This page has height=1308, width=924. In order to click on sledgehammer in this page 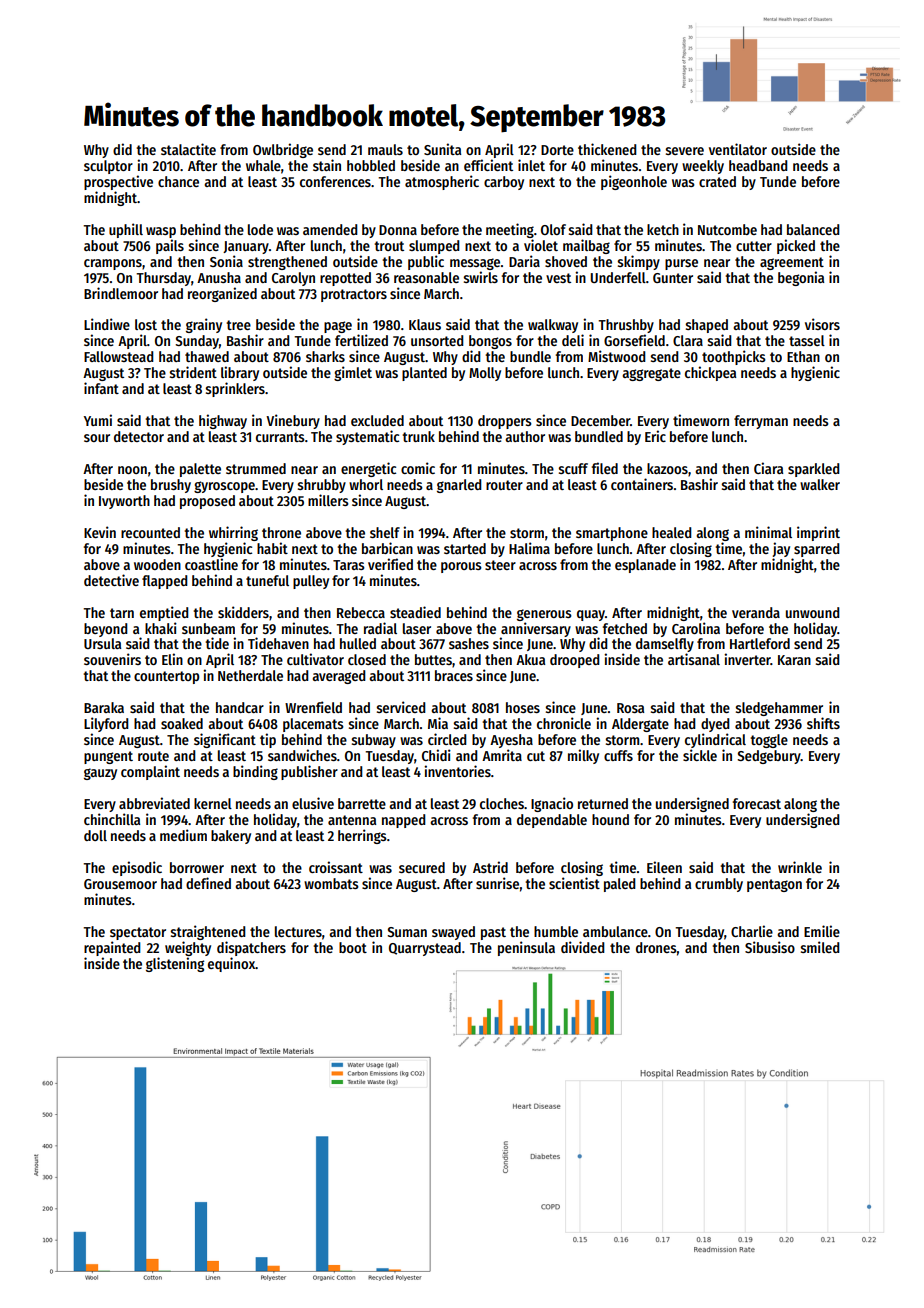, I will do `click(779, 709)`.
